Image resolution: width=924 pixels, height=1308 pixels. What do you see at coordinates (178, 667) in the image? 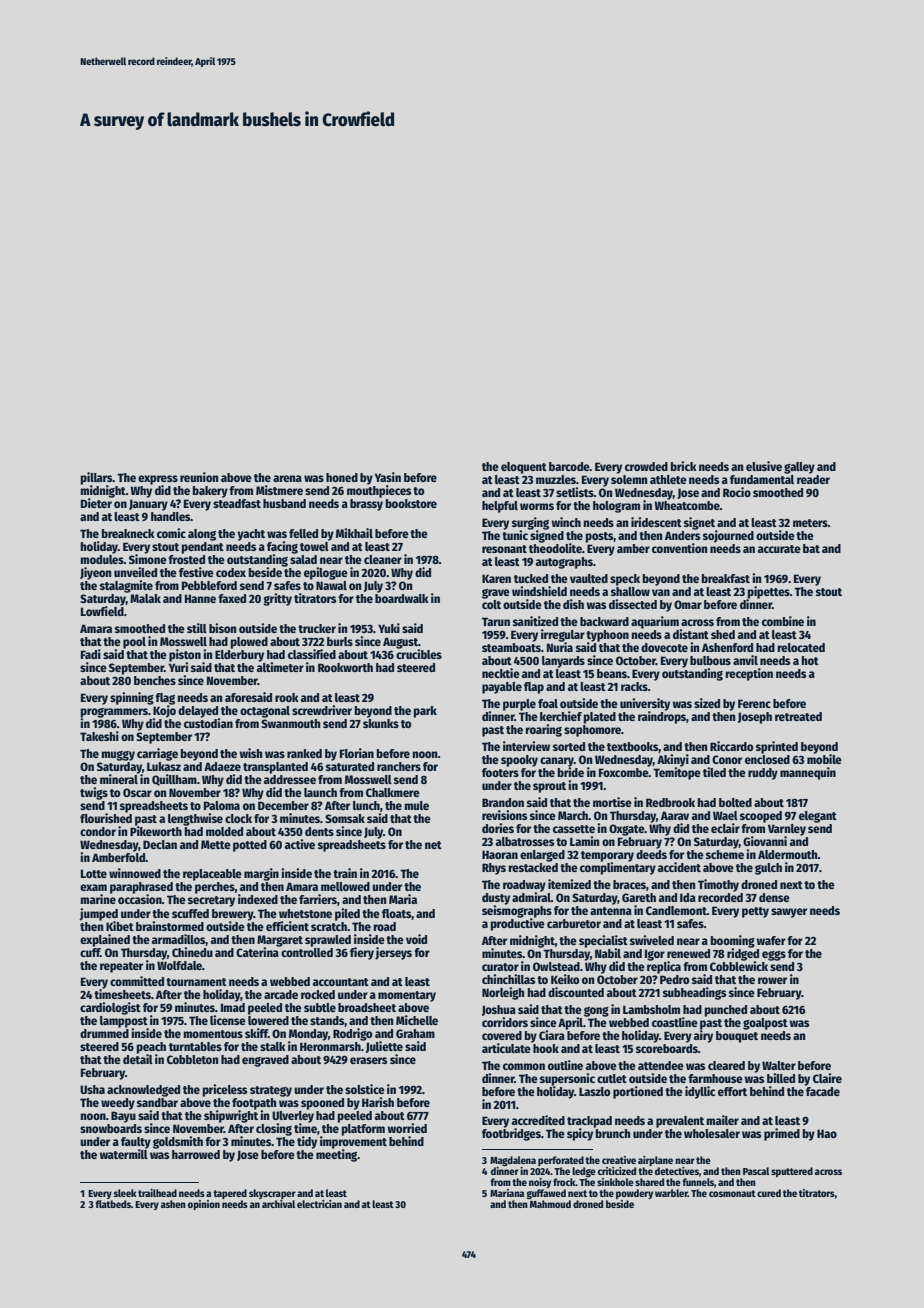
I see `Yuri` at bounding box center [178, 667].
